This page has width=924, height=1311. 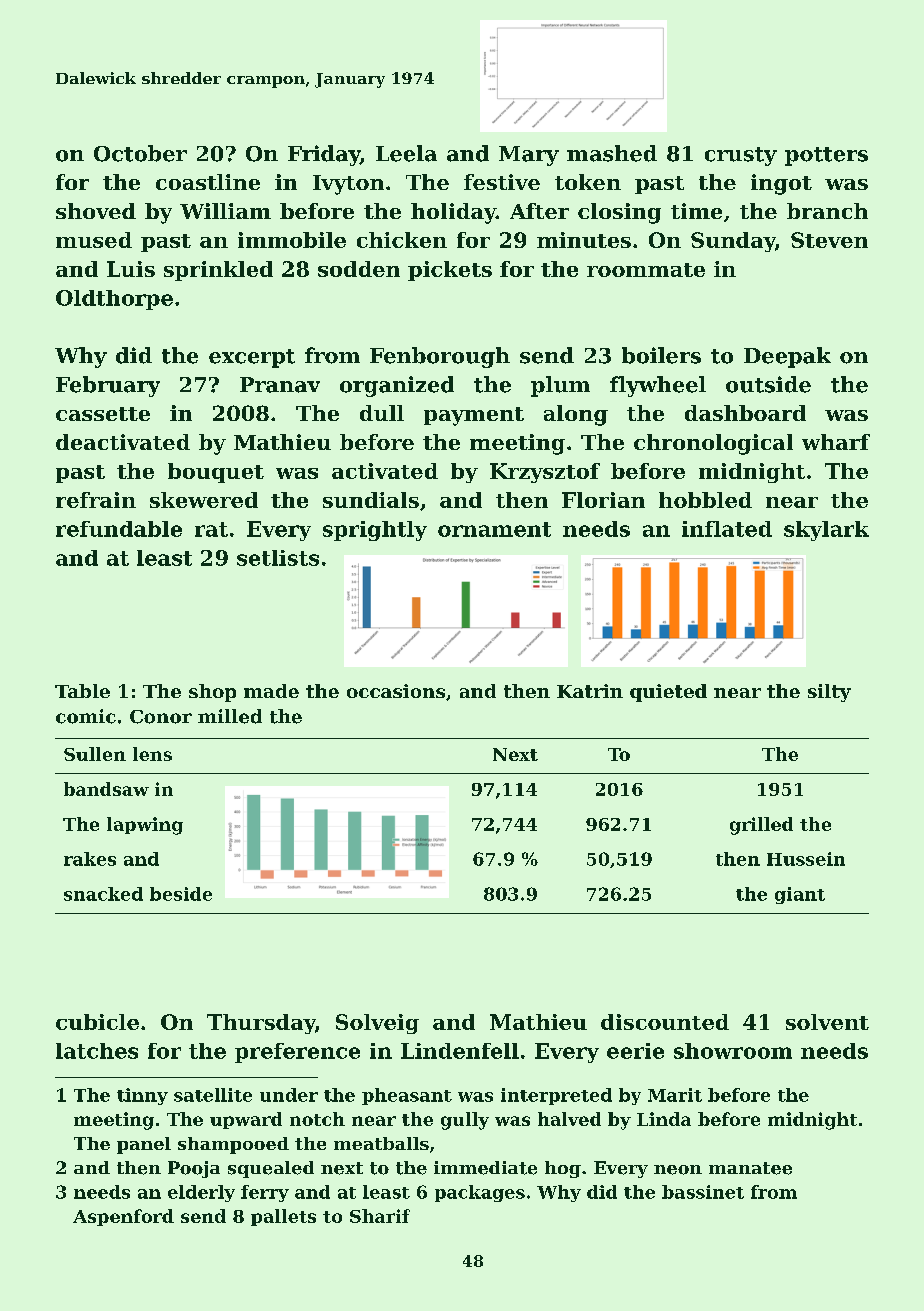 I want to click on lapwing, so click(x=145, y=826).
